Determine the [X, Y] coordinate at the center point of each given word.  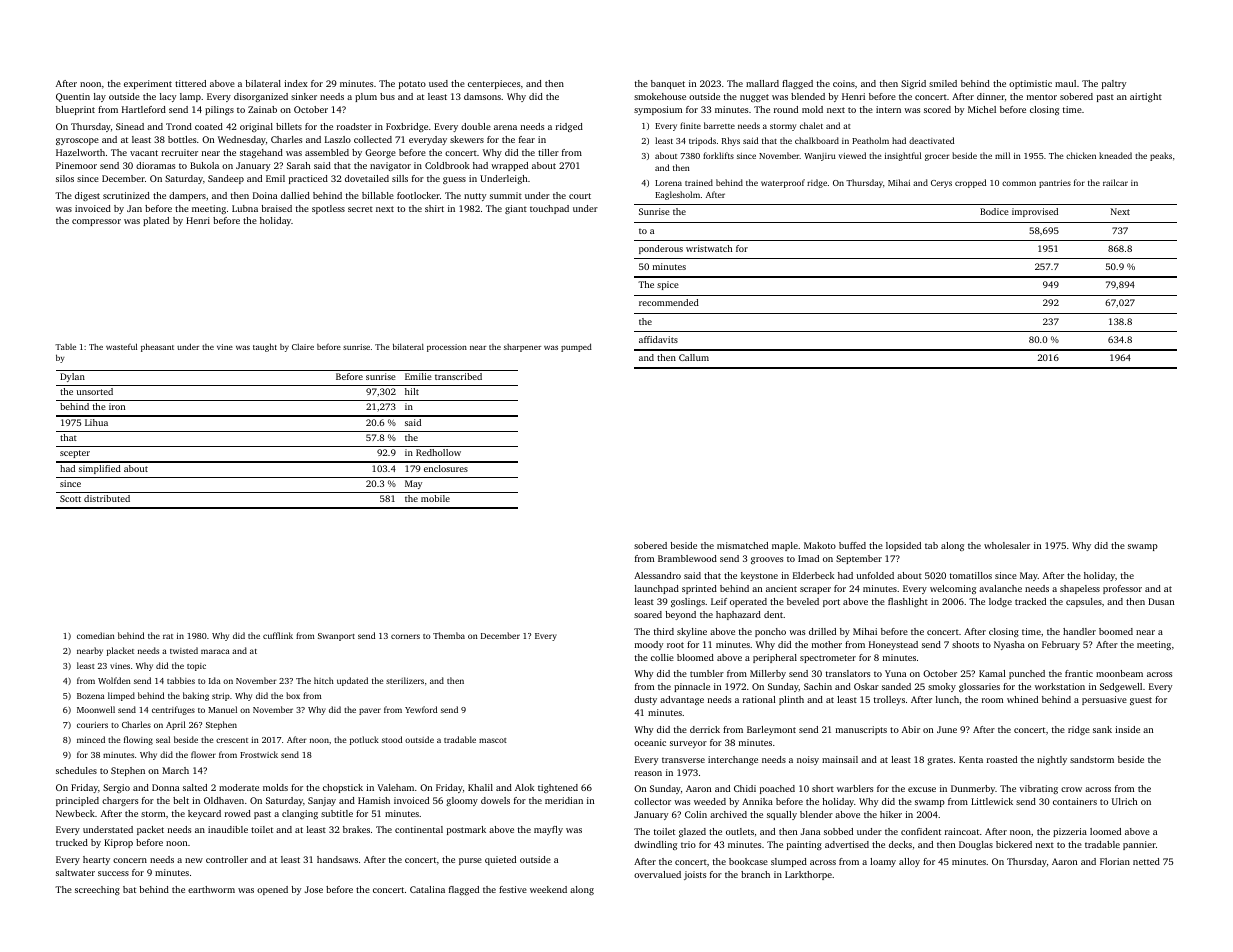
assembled [327, 152]
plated [156, 221]
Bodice [994, 211]
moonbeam [1119, 673]
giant [516, 209]
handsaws [337, 859]
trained [699, 182]
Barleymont [771, 730]
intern [888, 109]
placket [120, 651]
